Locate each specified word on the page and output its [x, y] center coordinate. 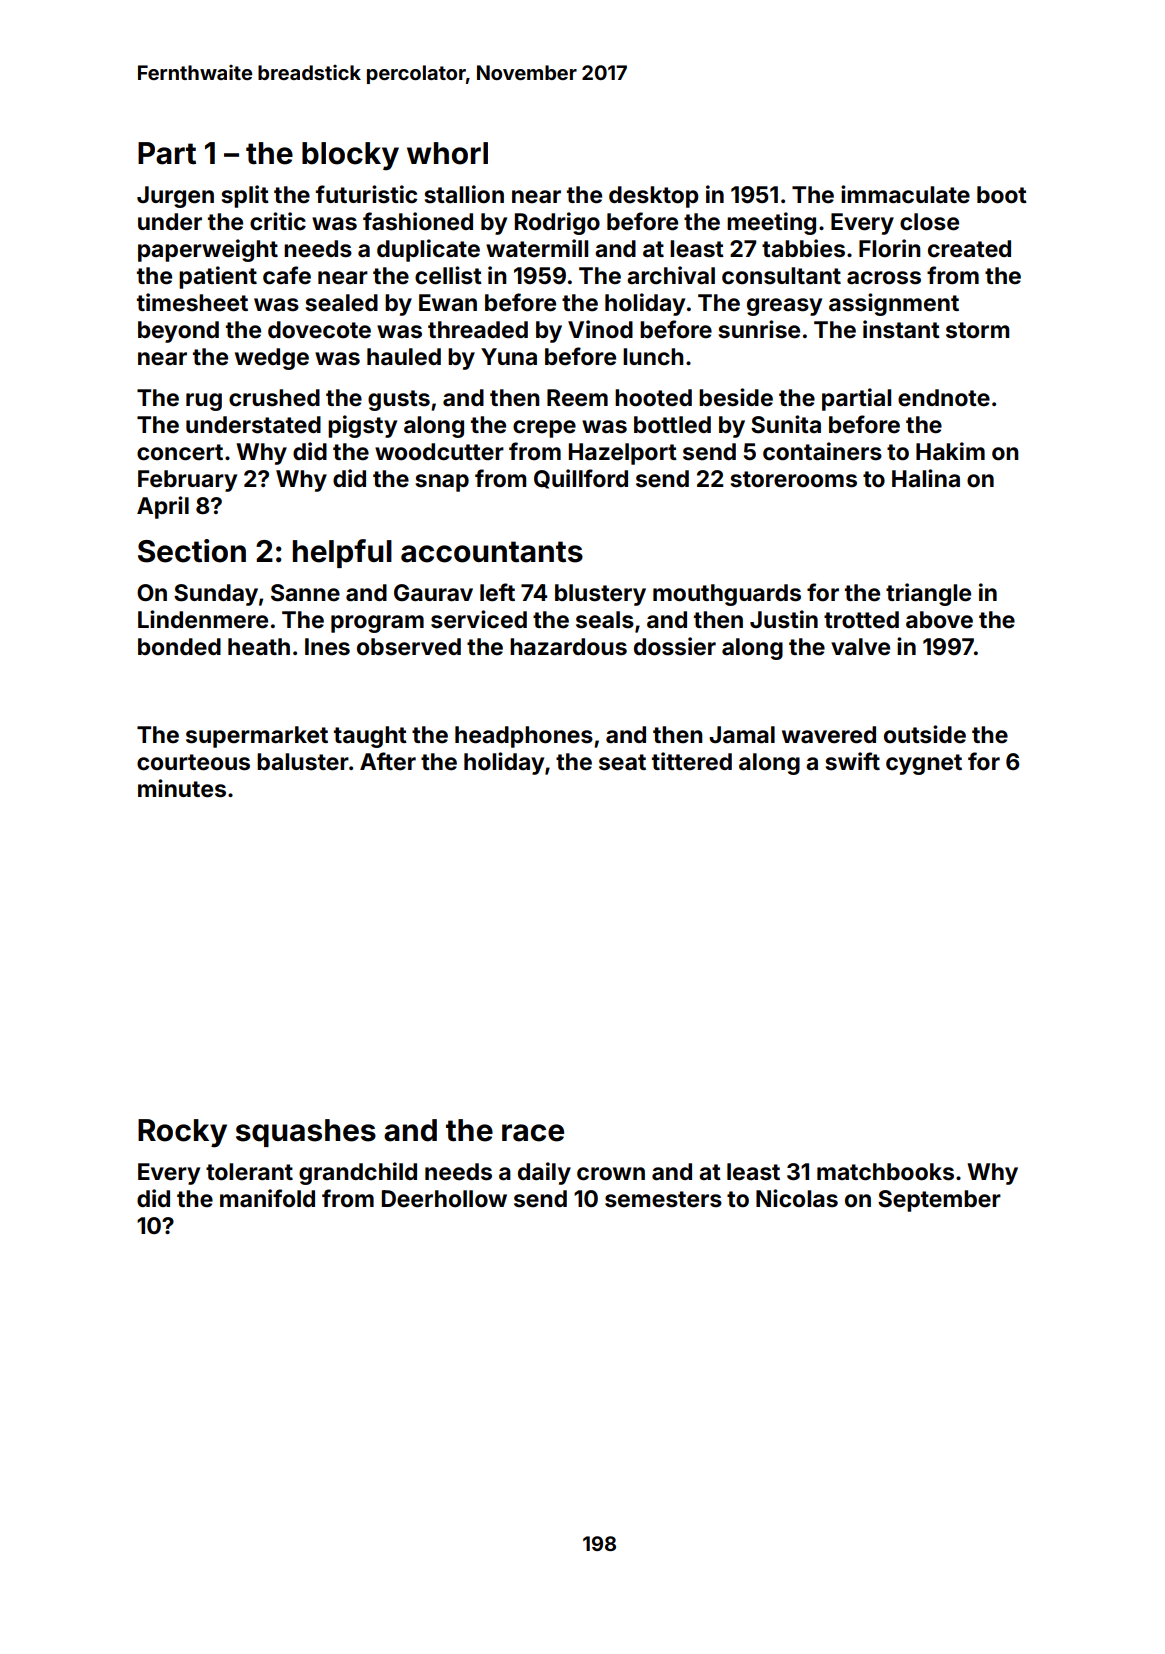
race [533, 1133]
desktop [654, 197]
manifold [267, 1198]
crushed [274, 398]
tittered [692, 761]
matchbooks [885, 1172]
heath [259, 647]
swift [852, 761]
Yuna [509, 356]
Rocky [182, 1133]
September [939, 1201]
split [245, 196]
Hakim [950, 451]
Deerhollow [444, 1199]
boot [1002, 195]
